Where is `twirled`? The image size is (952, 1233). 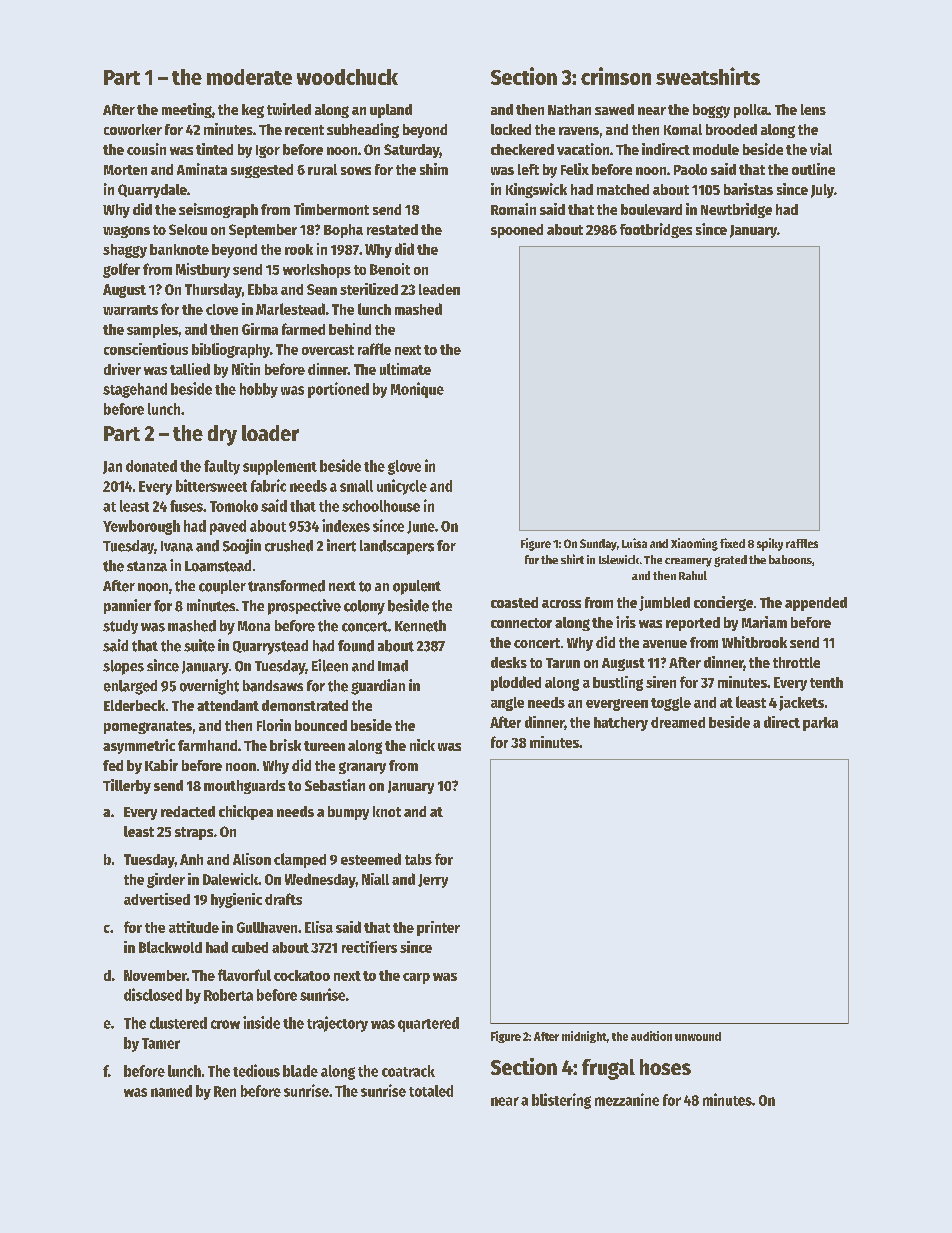
twirled is located at coordinates (289, 109).
